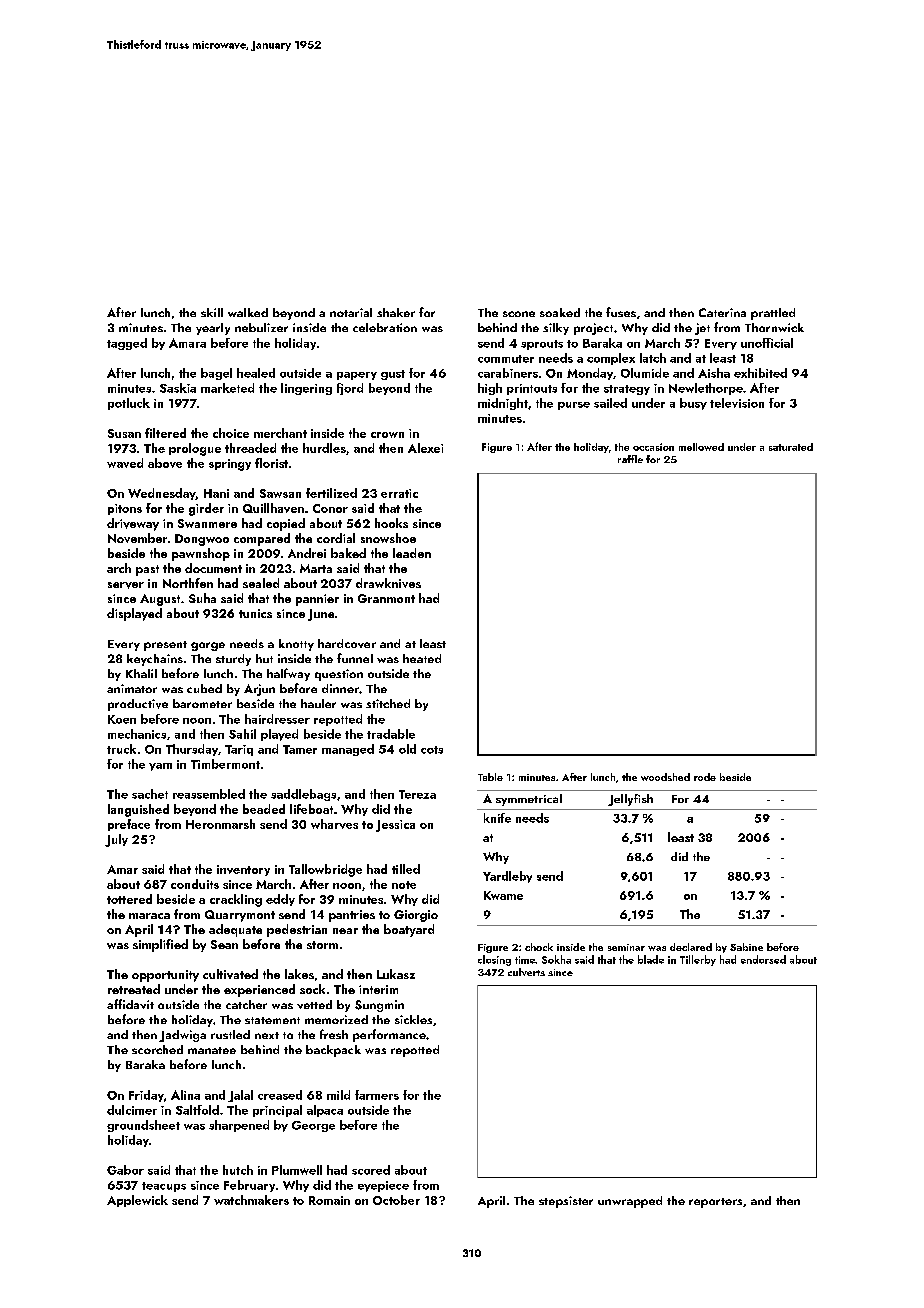 The width and height of the image is (924, 1308). I want to click on seminar, so click(626, 947).
